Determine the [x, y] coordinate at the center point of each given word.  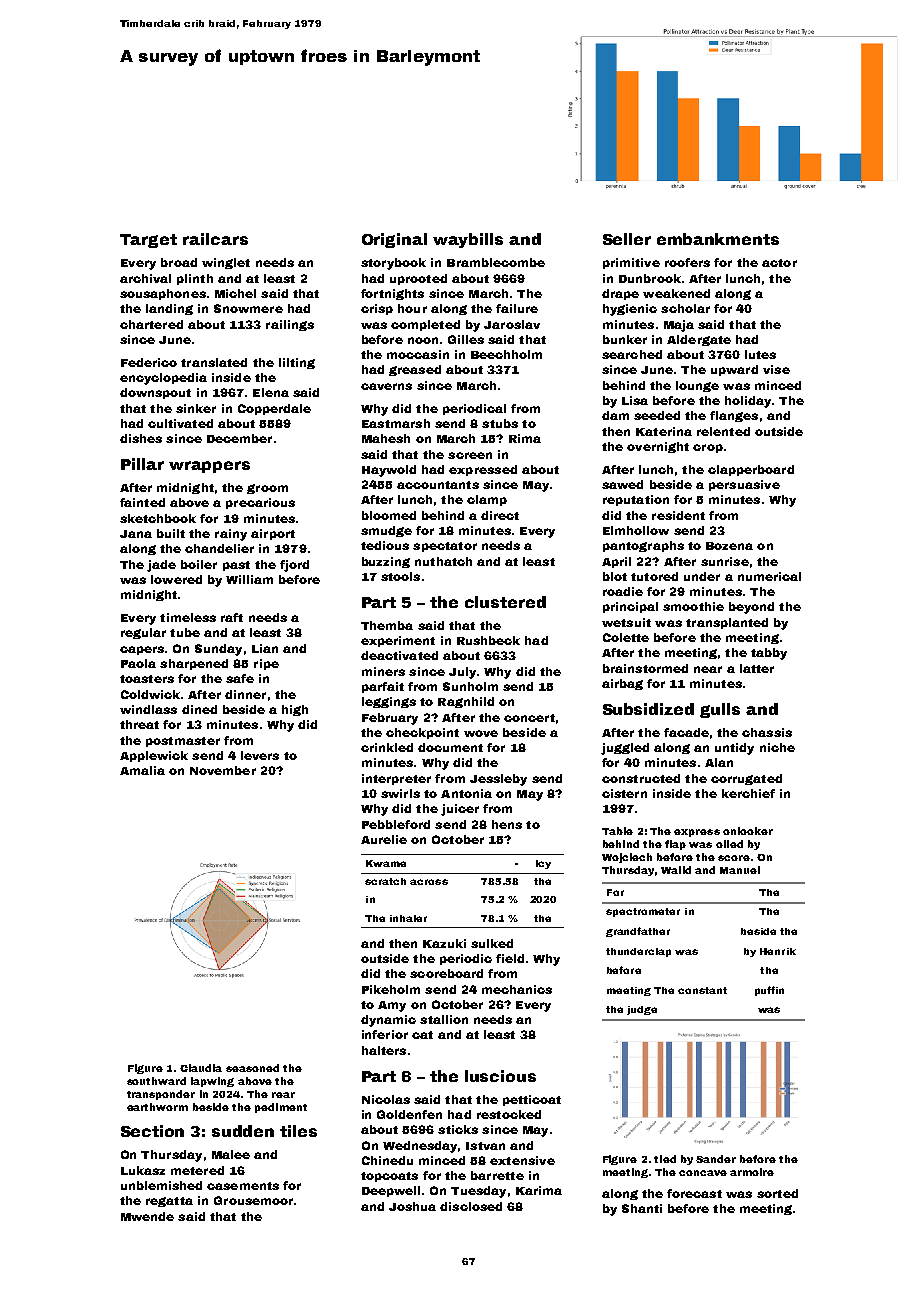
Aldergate [699, 340]
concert [529, 718]
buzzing [386, 562]
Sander [716, 1159]
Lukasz [143, 1170]
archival [145, 278]
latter [757, 668]
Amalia [142, 770]
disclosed [471, 1206]
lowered [176, 579]
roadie [623, 591]
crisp [377, 309]
